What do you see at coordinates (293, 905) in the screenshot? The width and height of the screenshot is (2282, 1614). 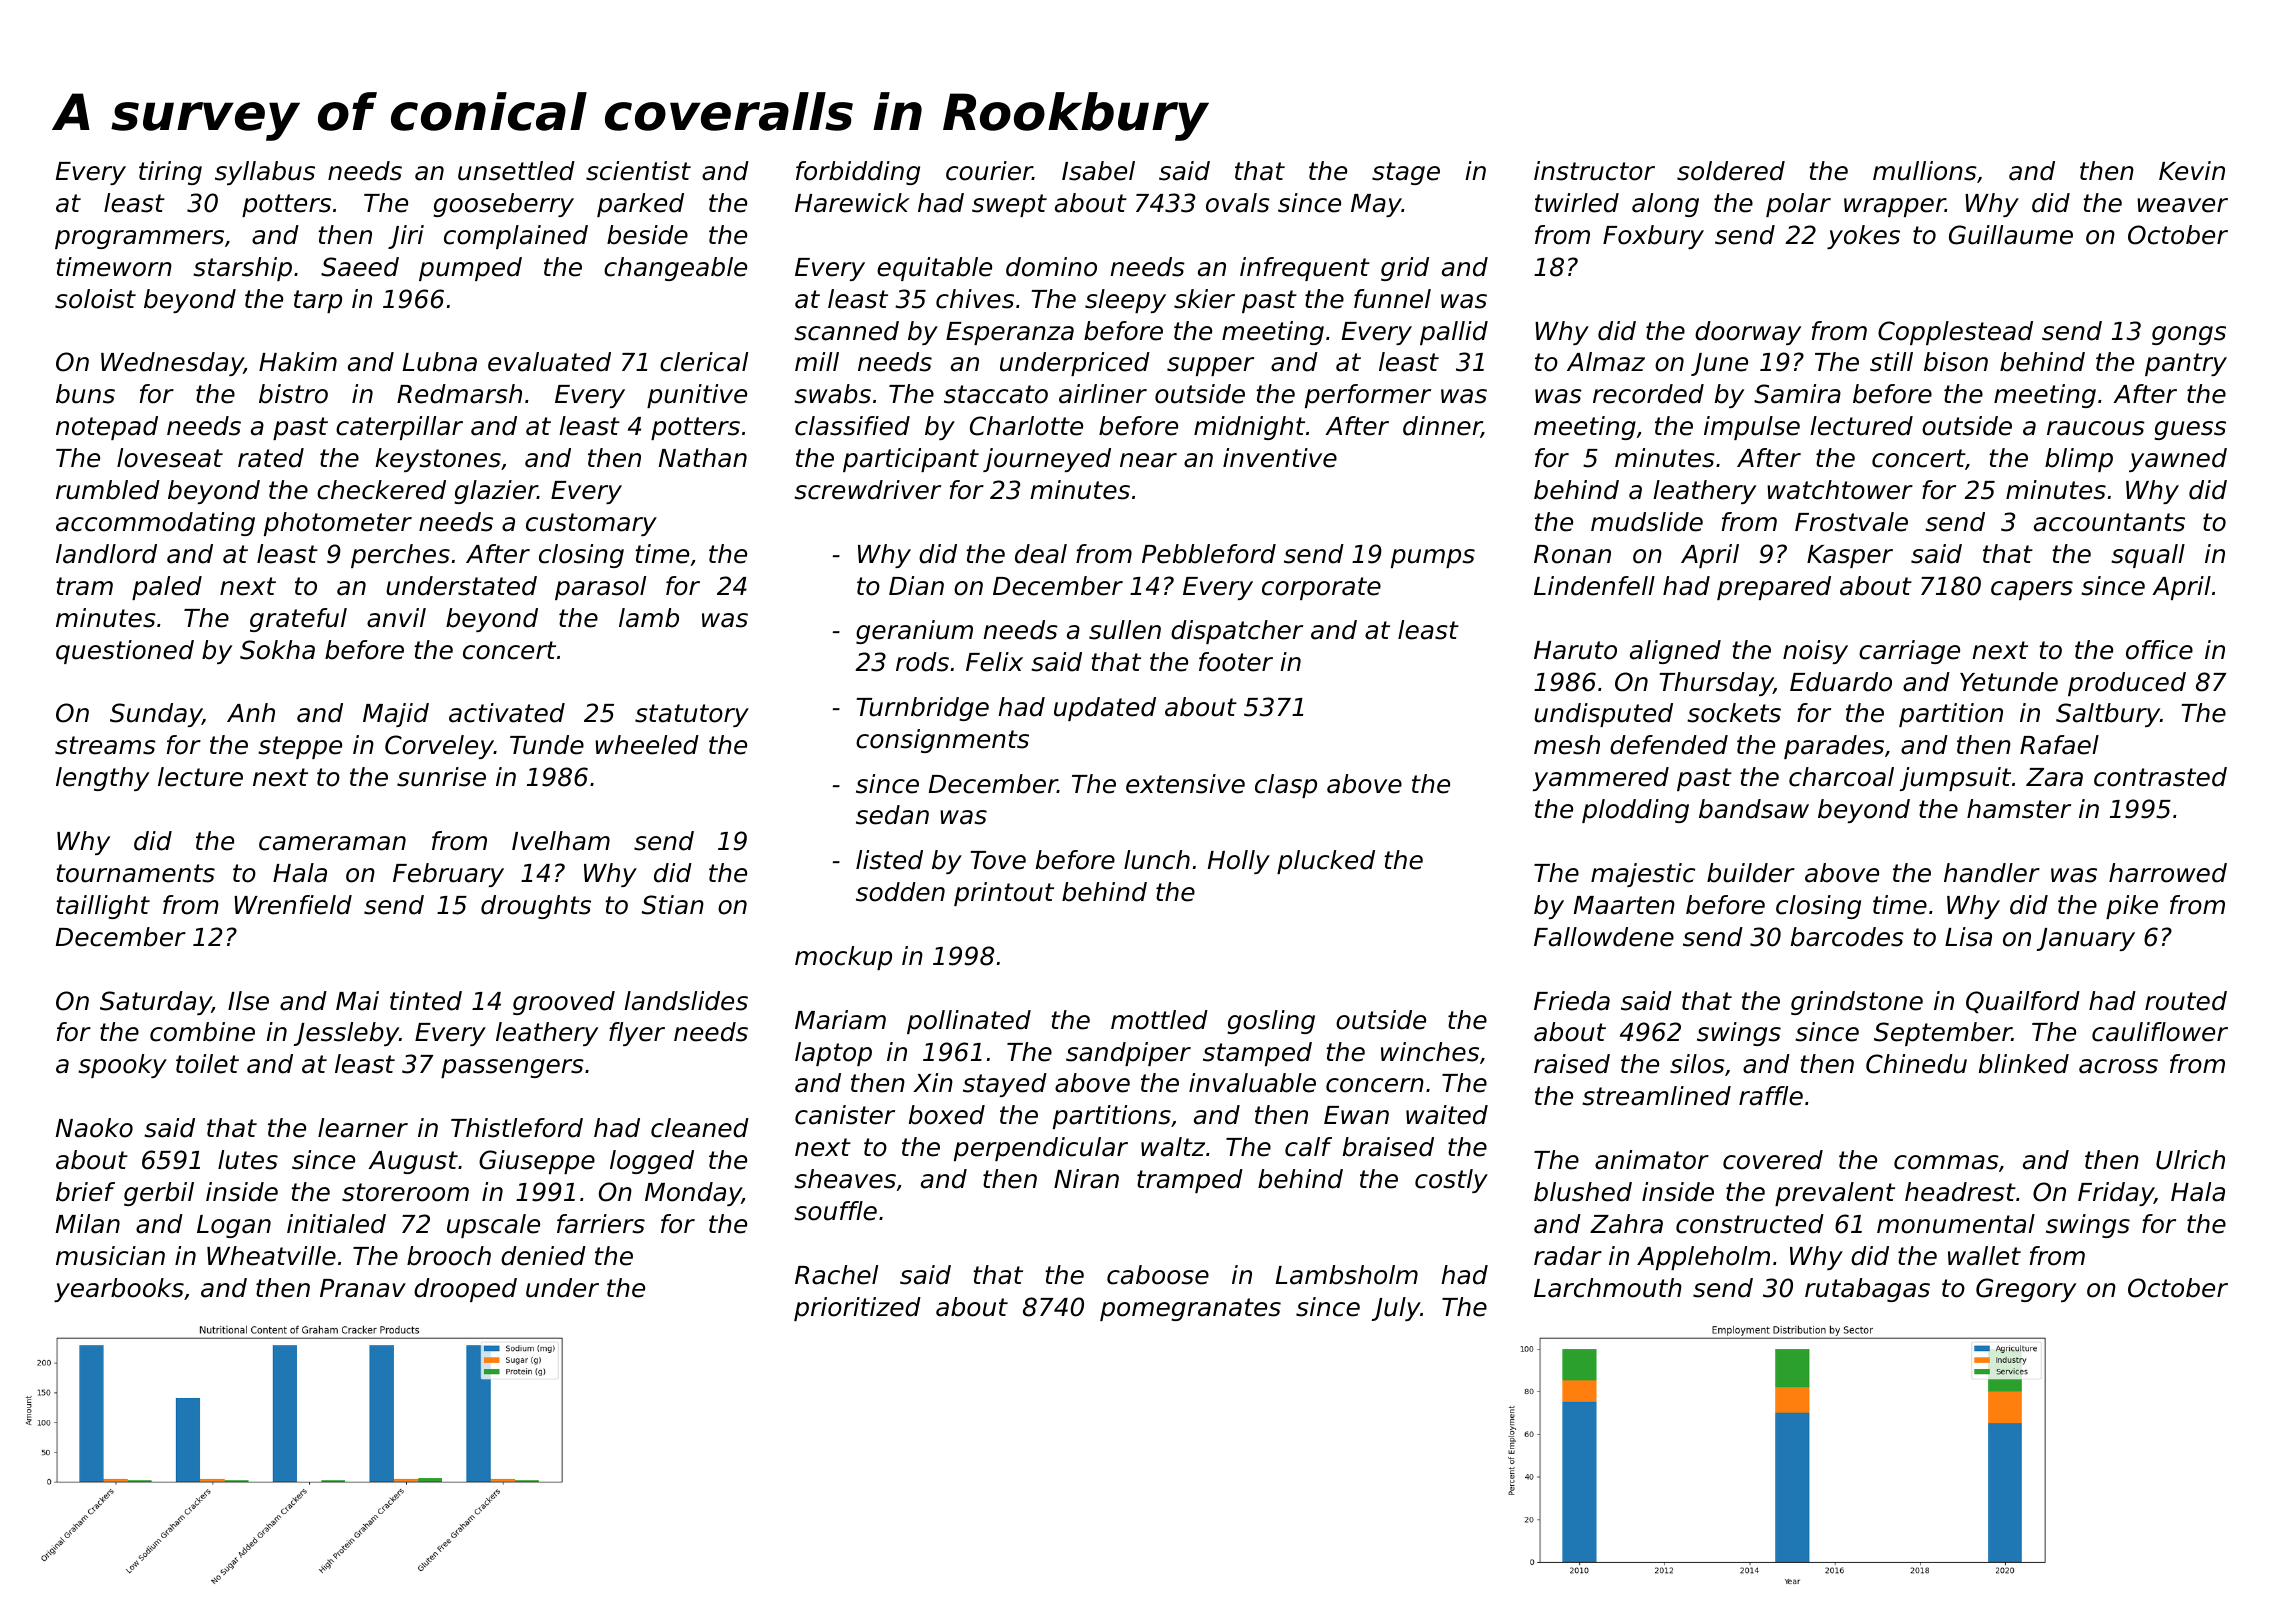 I see `Wrenfield` at bounding box center [293, 905].
